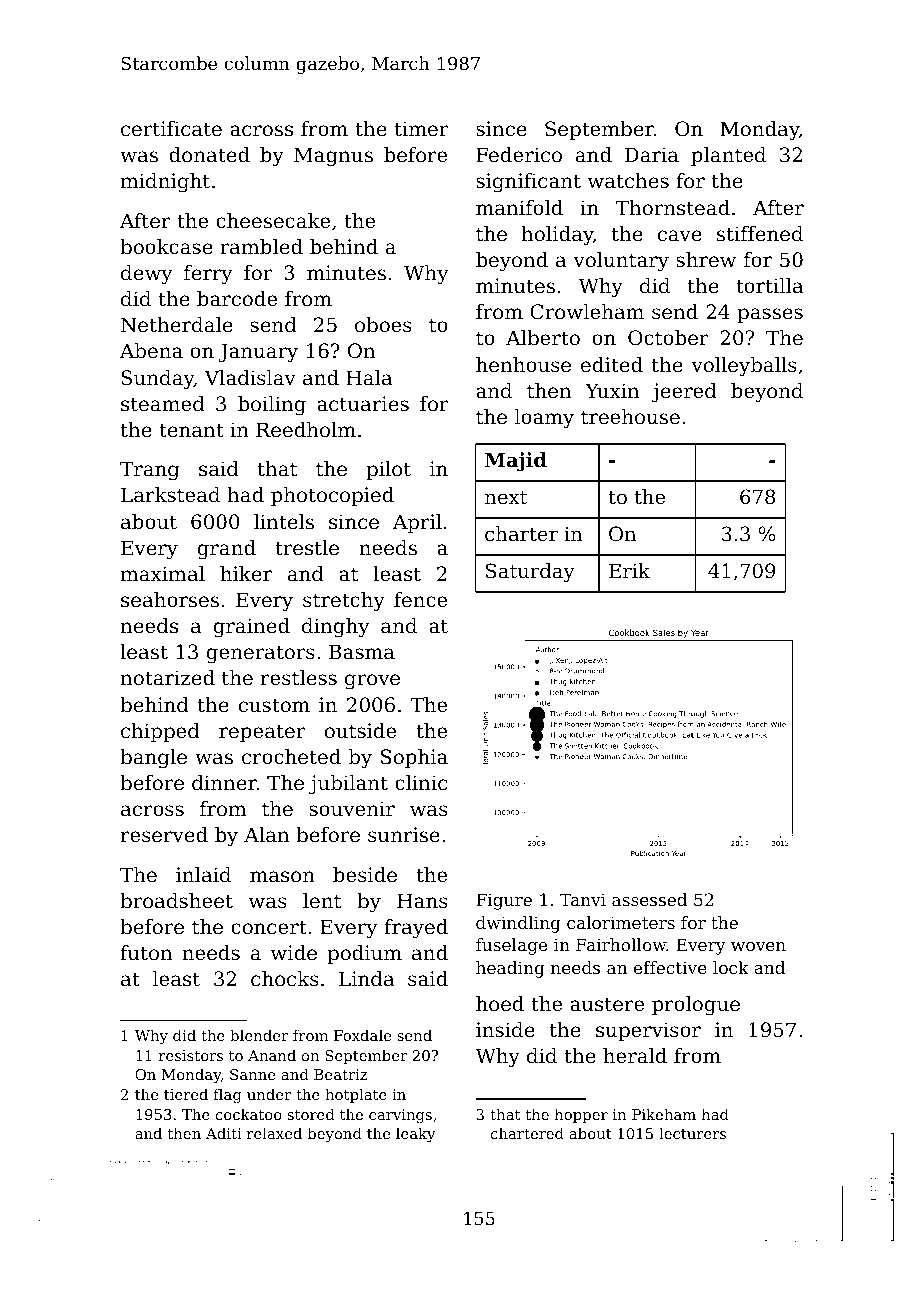  I want to click on sunrise, so click(404, 835).
